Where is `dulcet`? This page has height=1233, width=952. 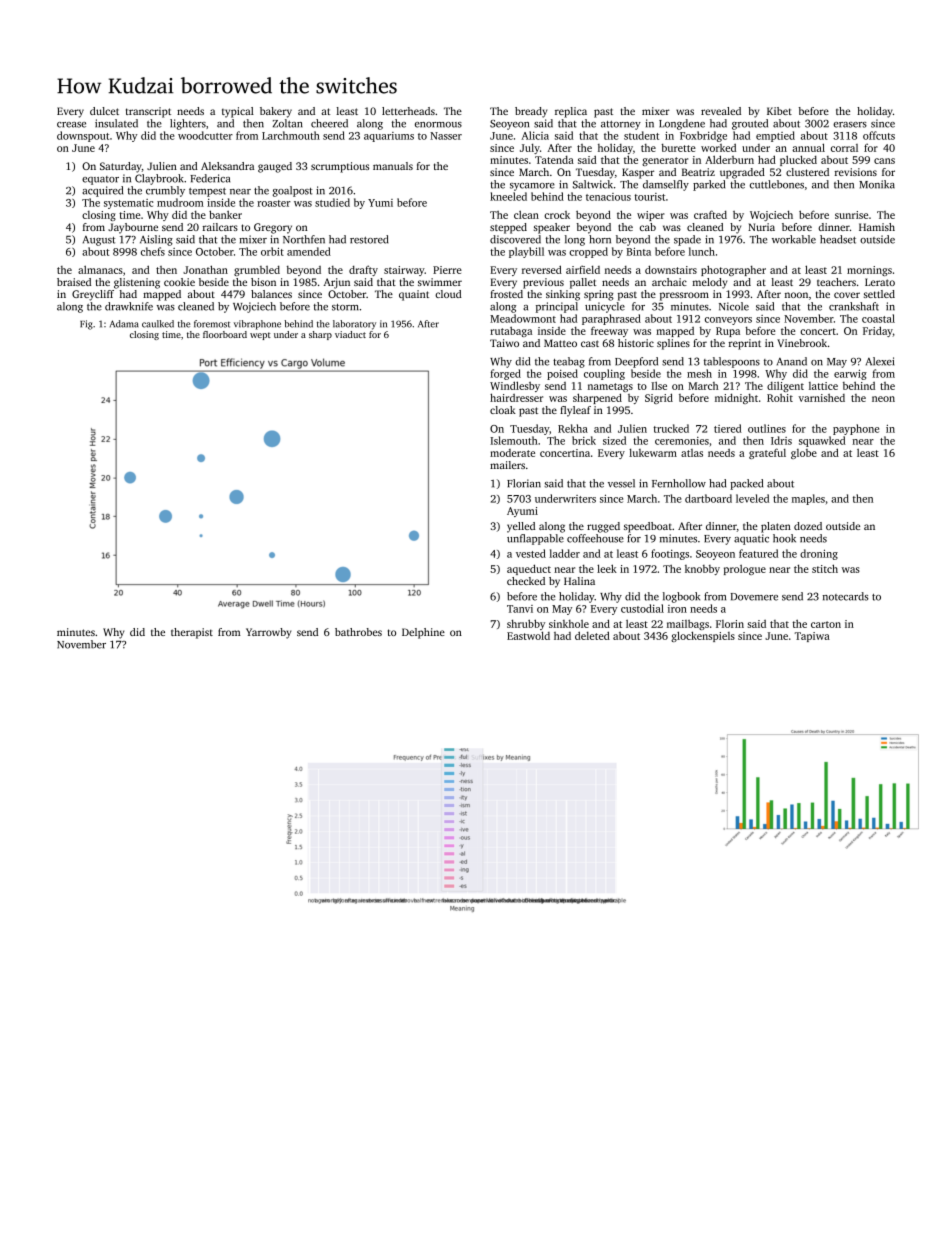
dulcet is located at coordinates (104, 111).
